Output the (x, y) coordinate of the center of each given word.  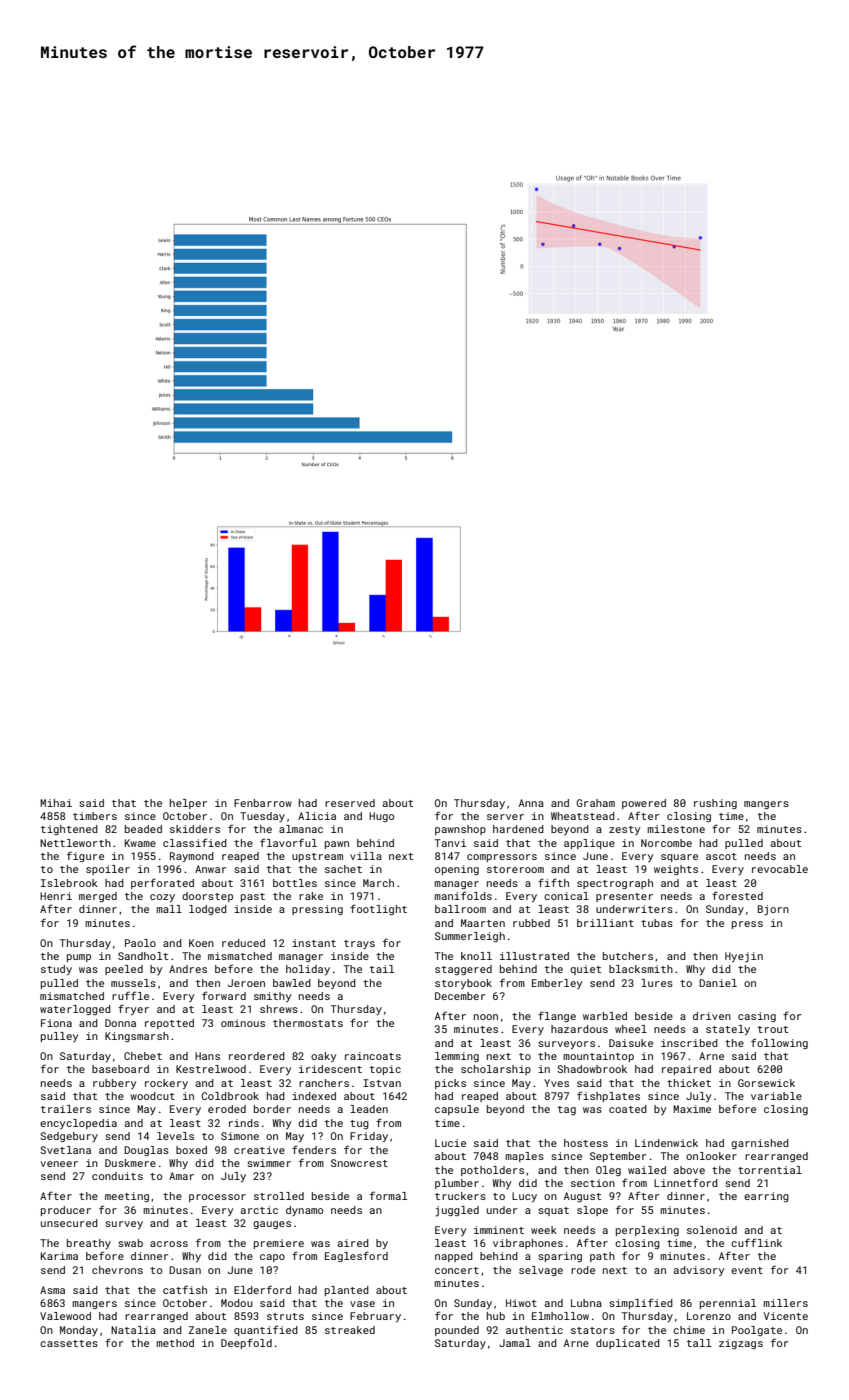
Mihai (56, 803)
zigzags (741, 1344)
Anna (531, 803)
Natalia (133, 1330)
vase (362, 1304)
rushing (715, 804)
